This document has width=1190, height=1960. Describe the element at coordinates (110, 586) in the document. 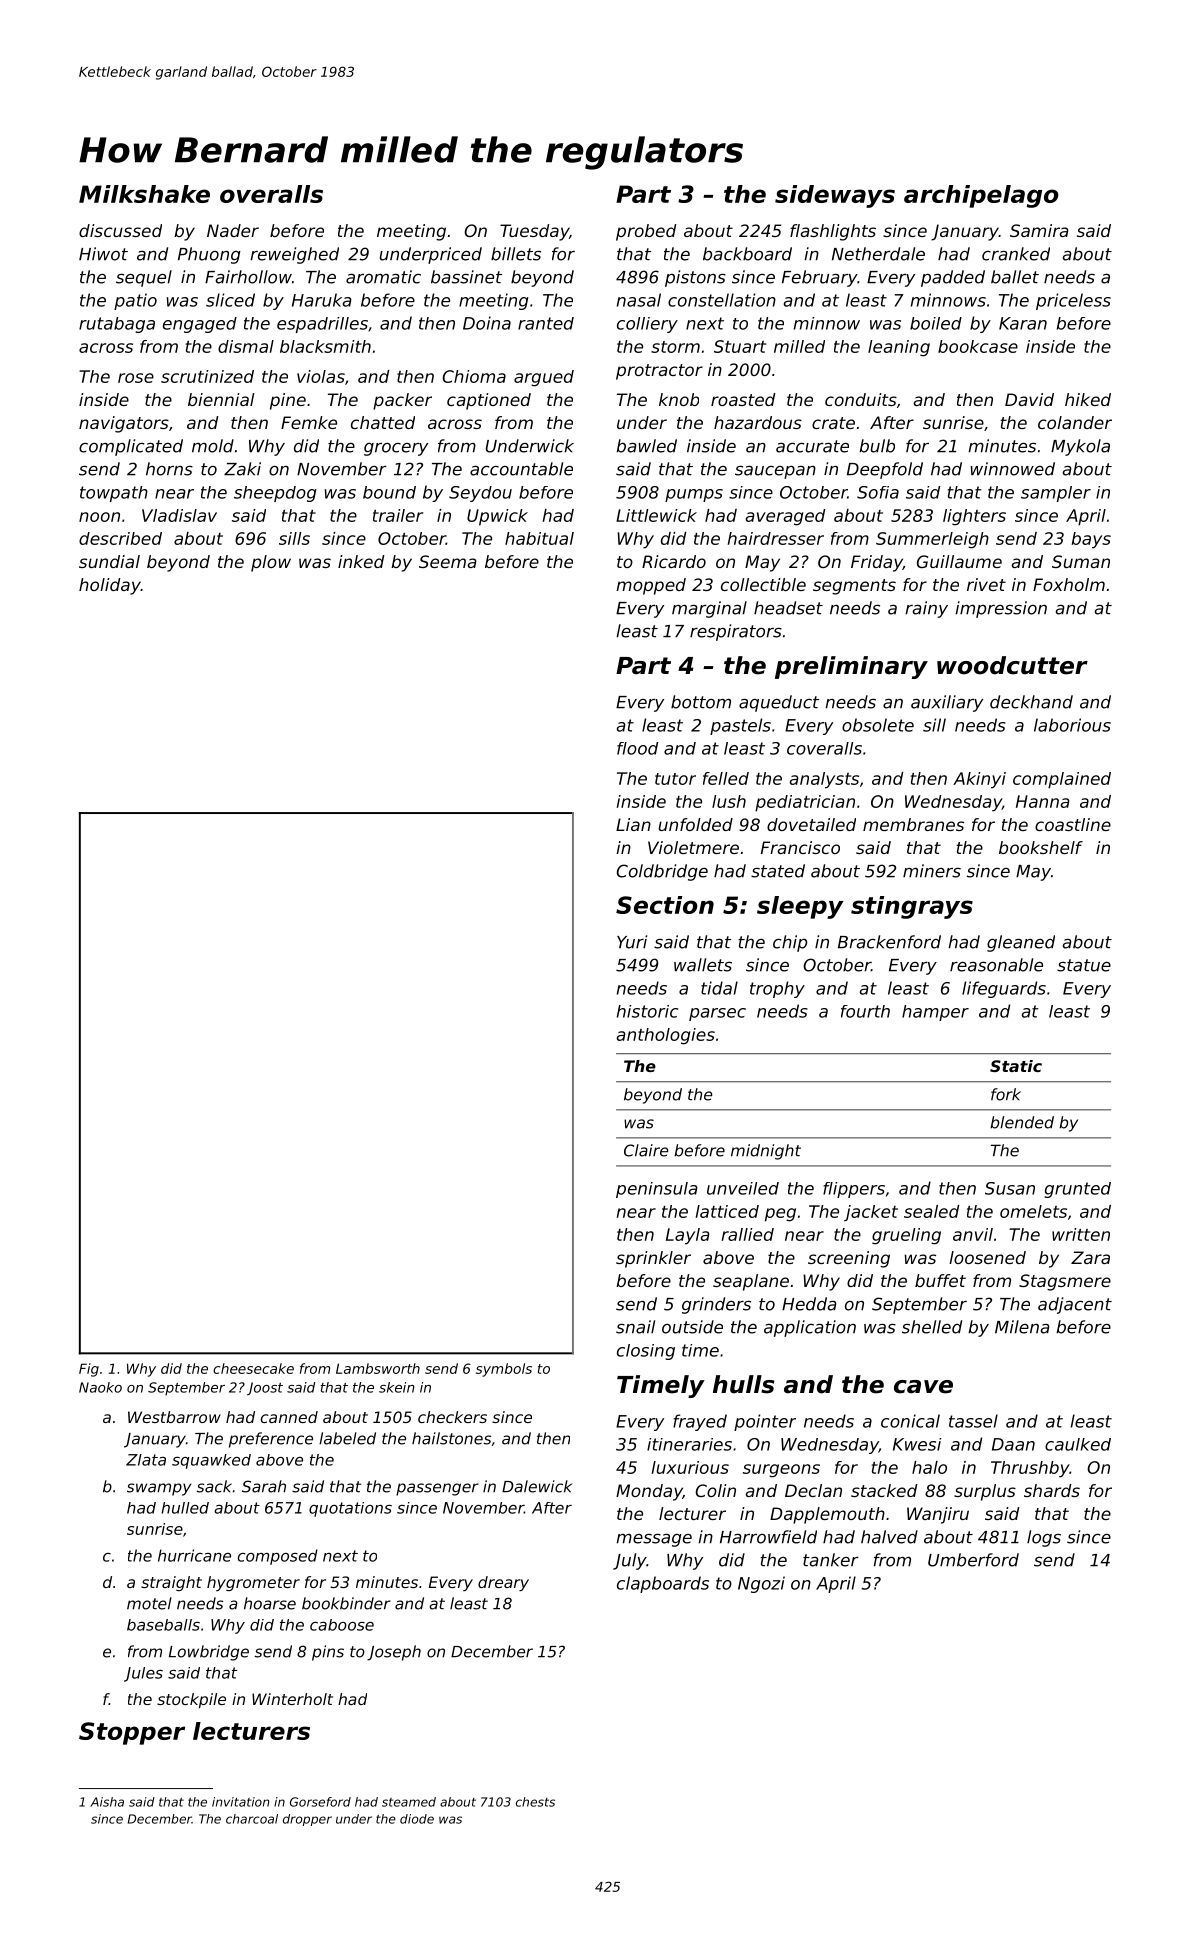

I see `holiday` at that location.
